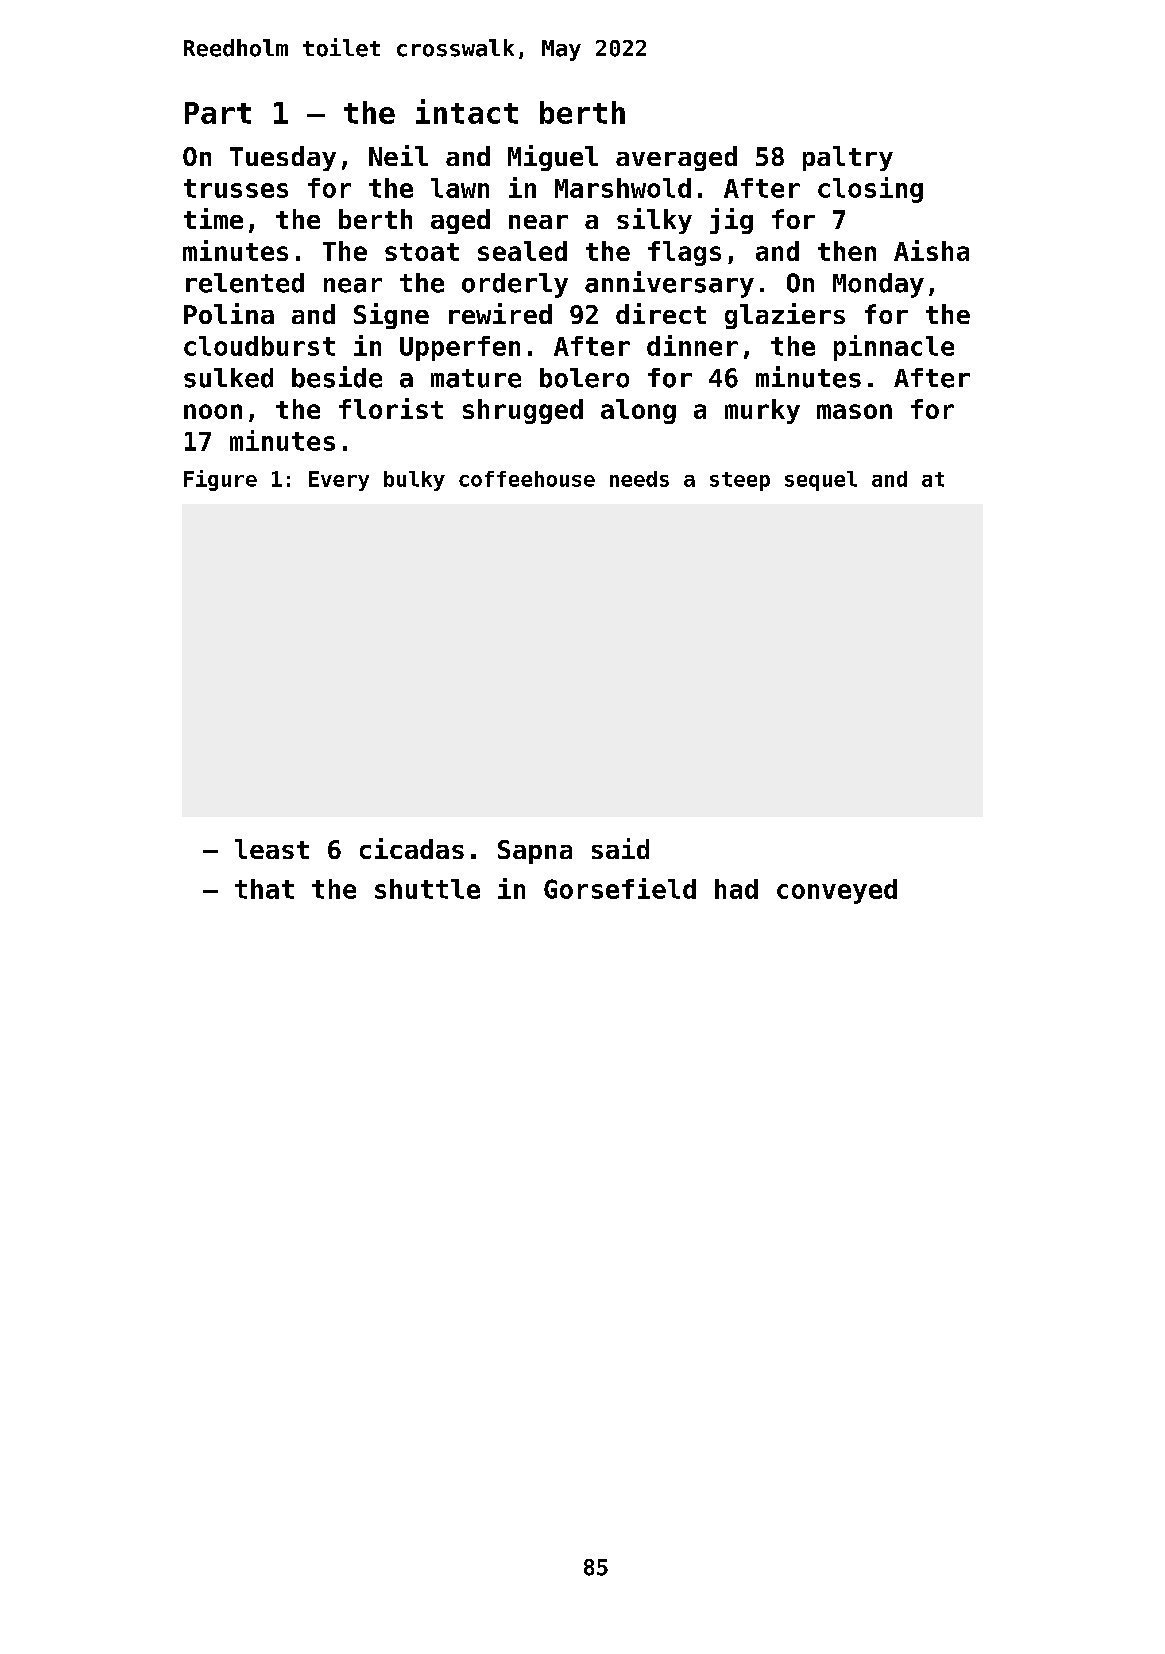  What do you see at coordinates (398, 155) in the screenshot?
I see `Neil` at bounding box center [398, 155].
